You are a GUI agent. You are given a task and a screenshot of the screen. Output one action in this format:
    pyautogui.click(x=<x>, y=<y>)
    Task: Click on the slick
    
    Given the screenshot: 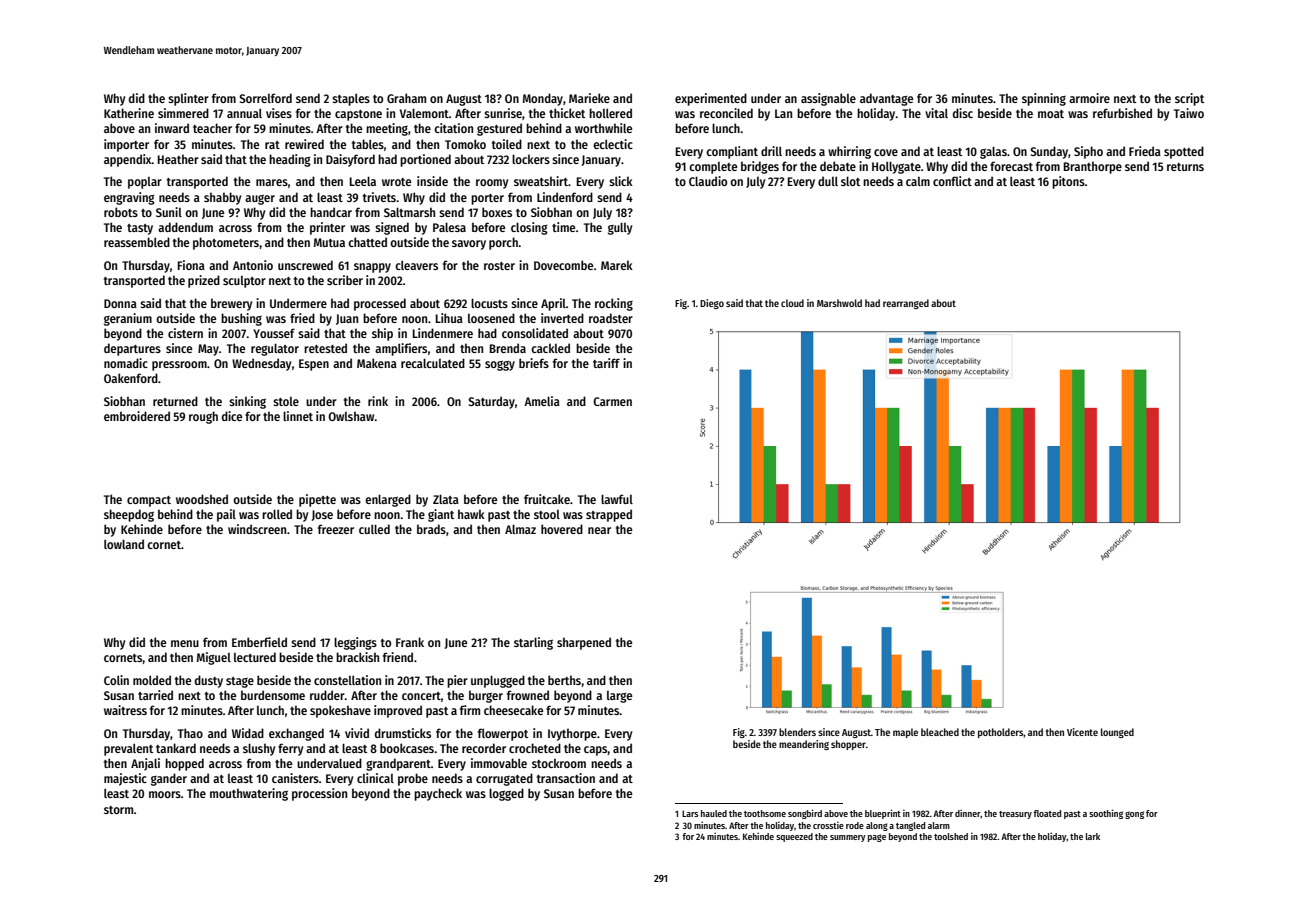 What is the action you would take?
    pyautogui.click(x=621, y=181)
